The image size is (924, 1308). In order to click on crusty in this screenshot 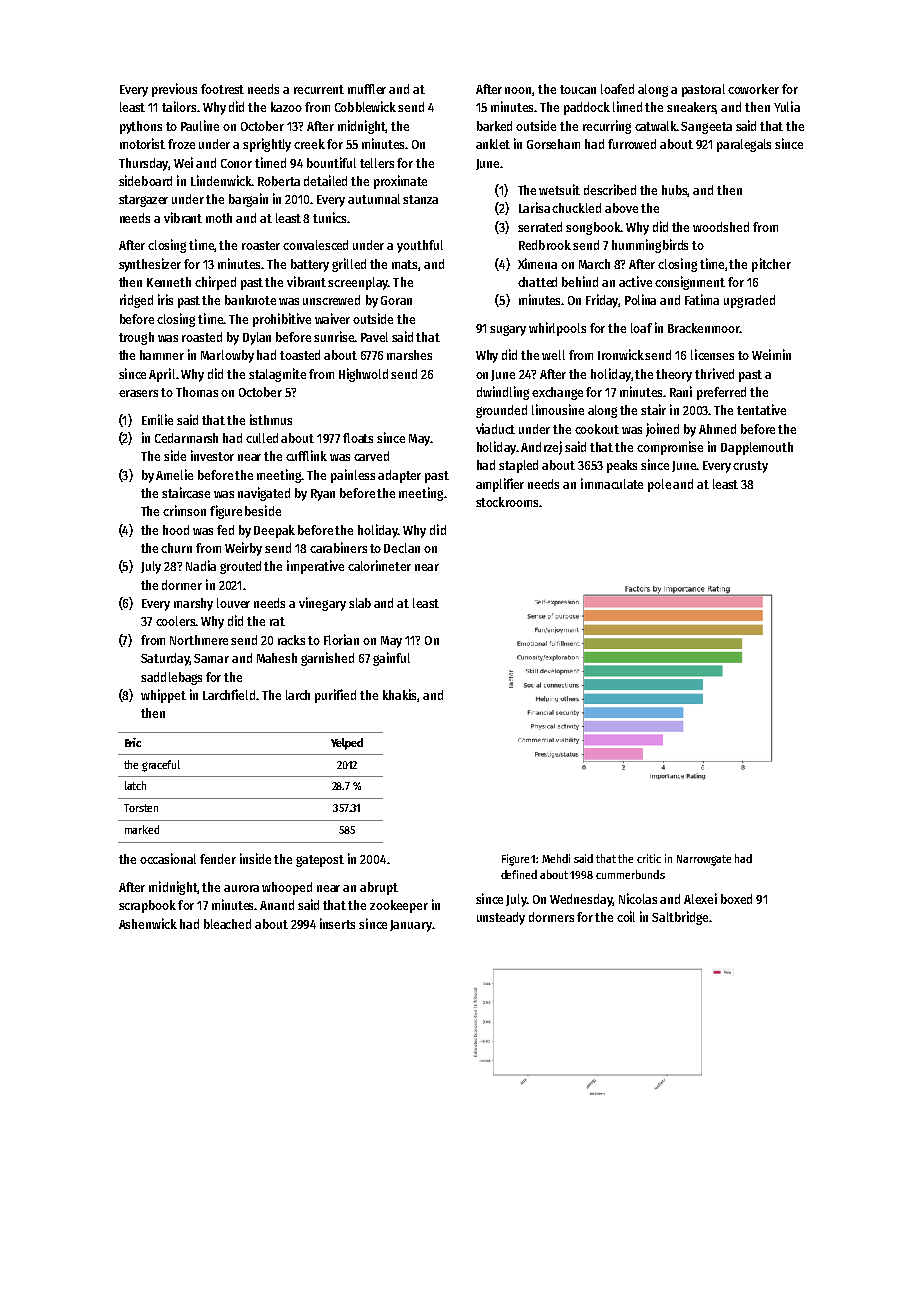, I will do `click(750, 467)`.
